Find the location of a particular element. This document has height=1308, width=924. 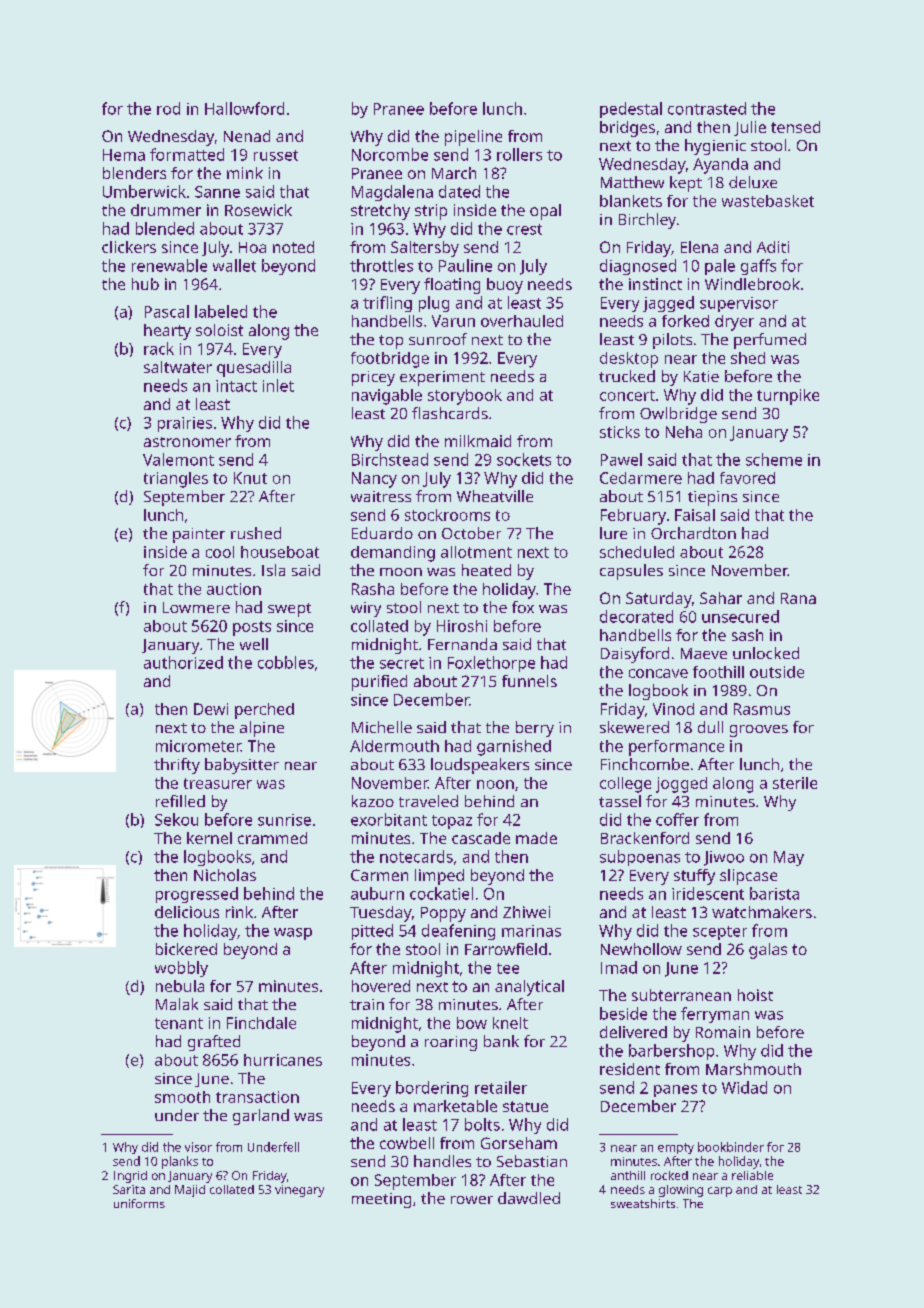

dull is located at coordinates (710, 727).
